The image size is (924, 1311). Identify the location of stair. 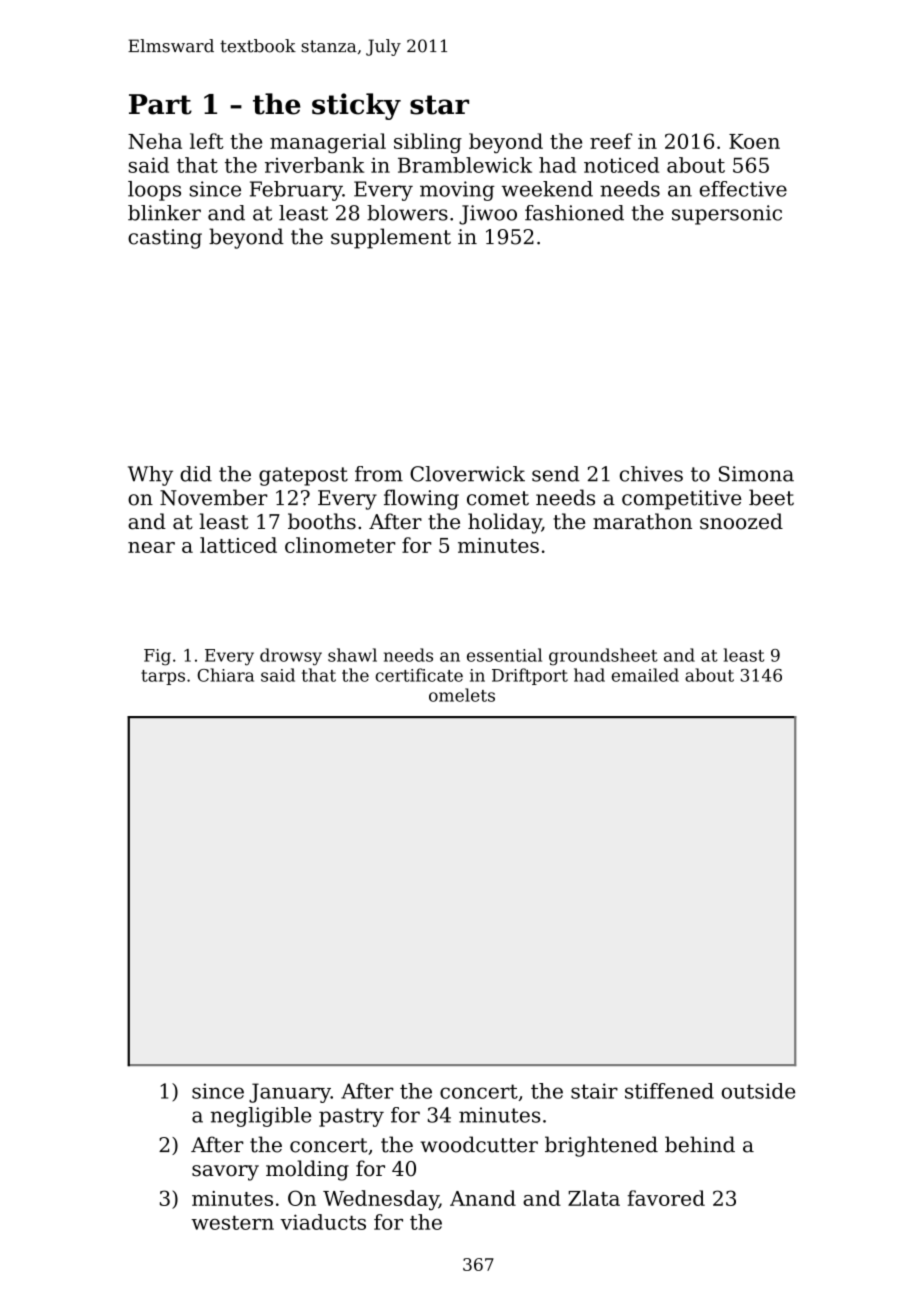
(594, 1091).
